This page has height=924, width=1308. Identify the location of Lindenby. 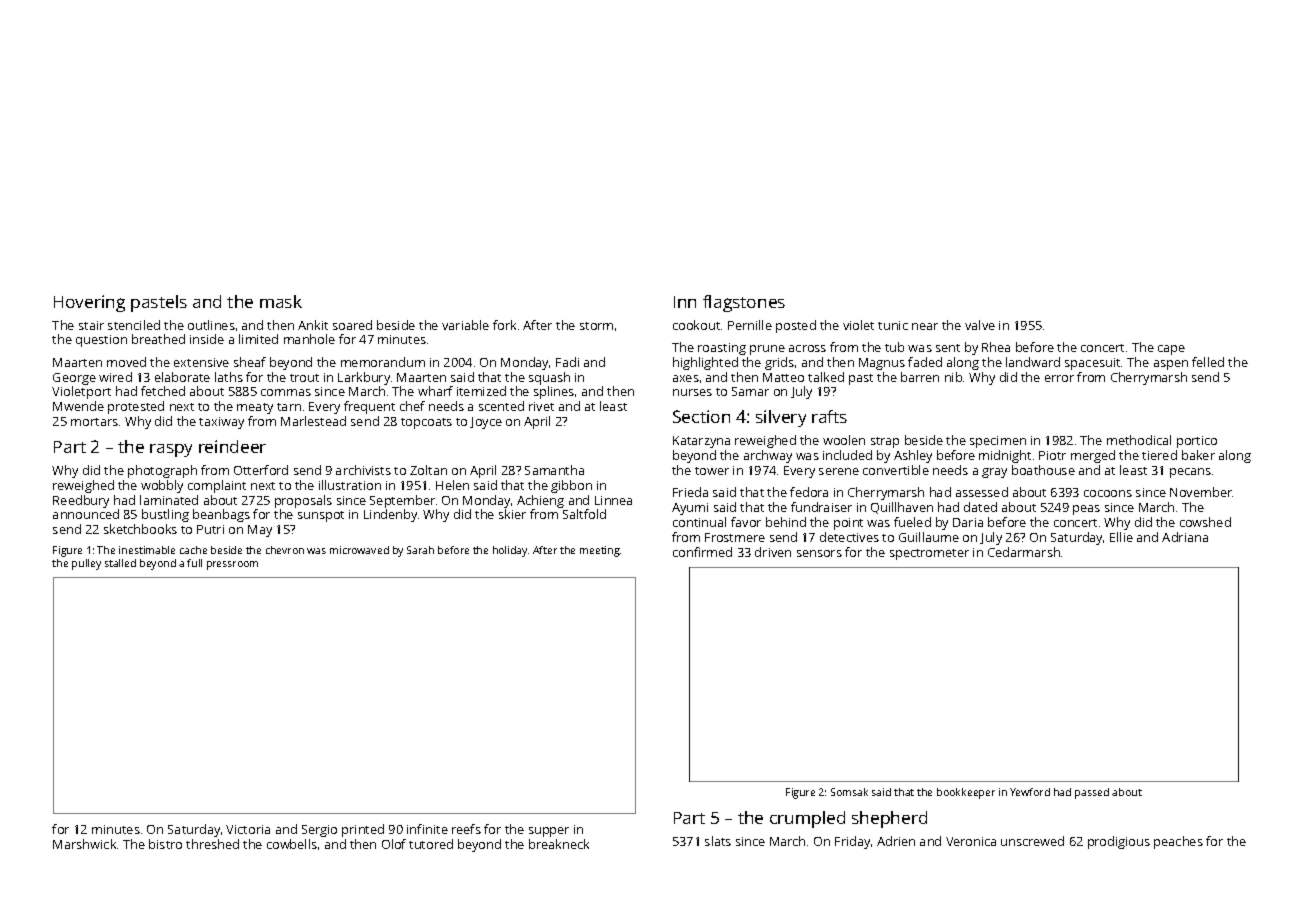
(390, 515).
